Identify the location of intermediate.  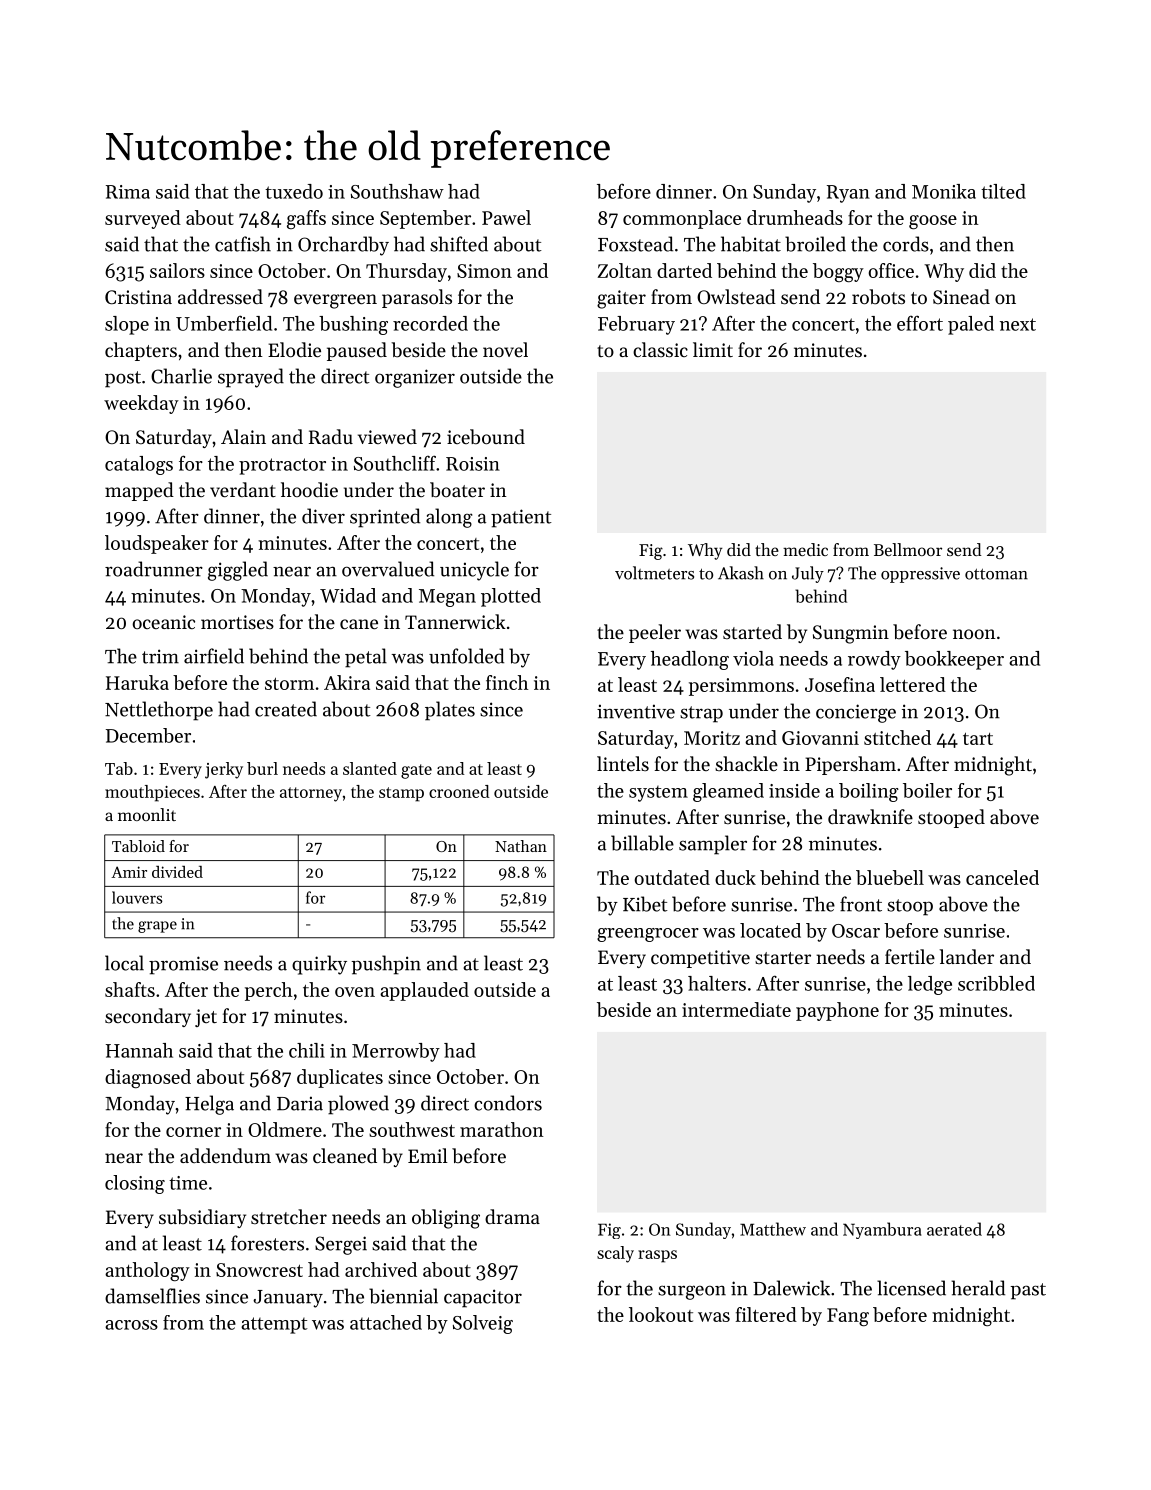
(736, 1009).
